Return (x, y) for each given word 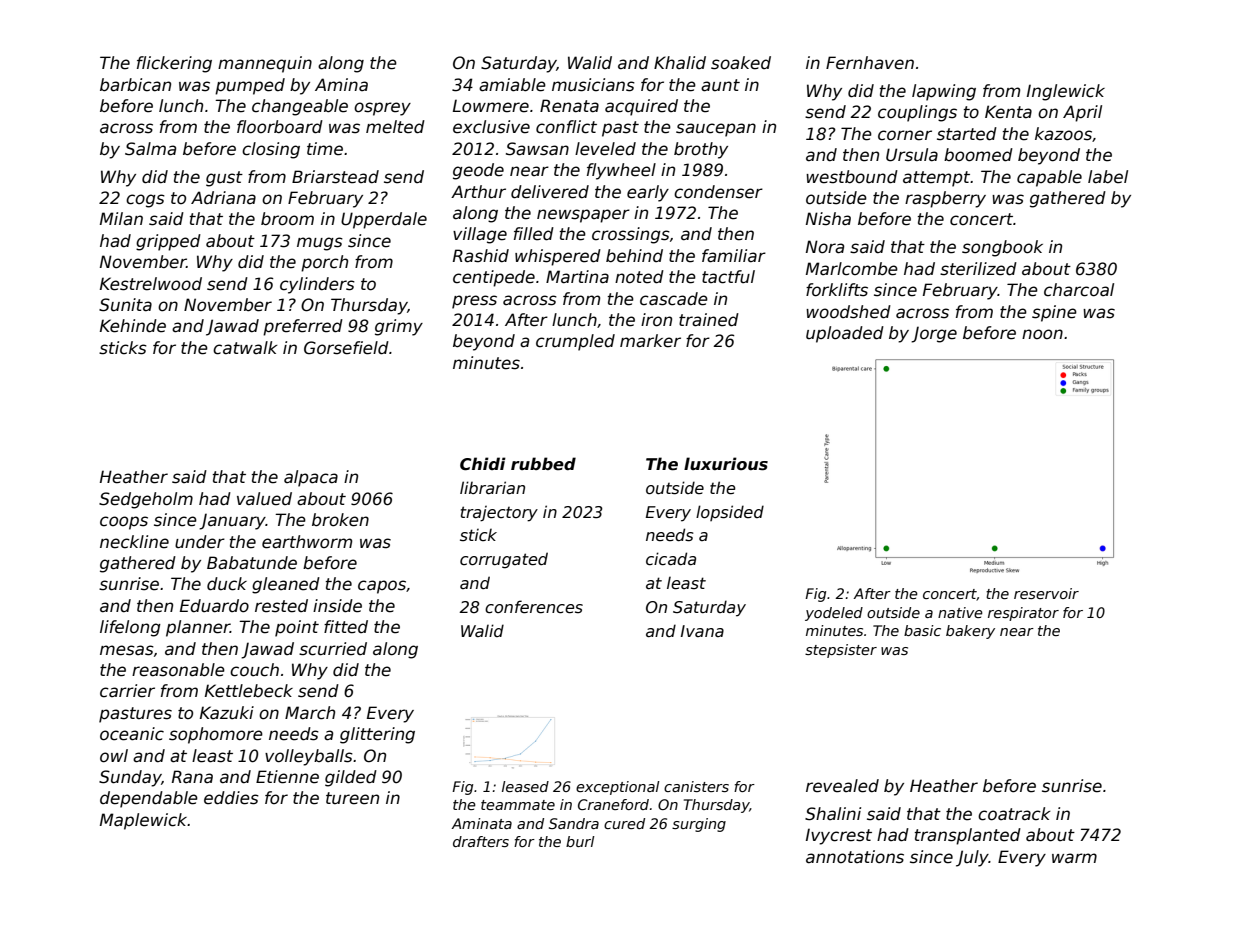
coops (124, 523)
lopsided (730, 513)
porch (324, 263)
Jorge (934, 334)
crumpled (575, 342)
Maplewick (144, 821)
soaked (741, 63)
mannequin (265, 64)
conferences (534, 607)
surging (699, 825)
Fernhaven (870, 63)
